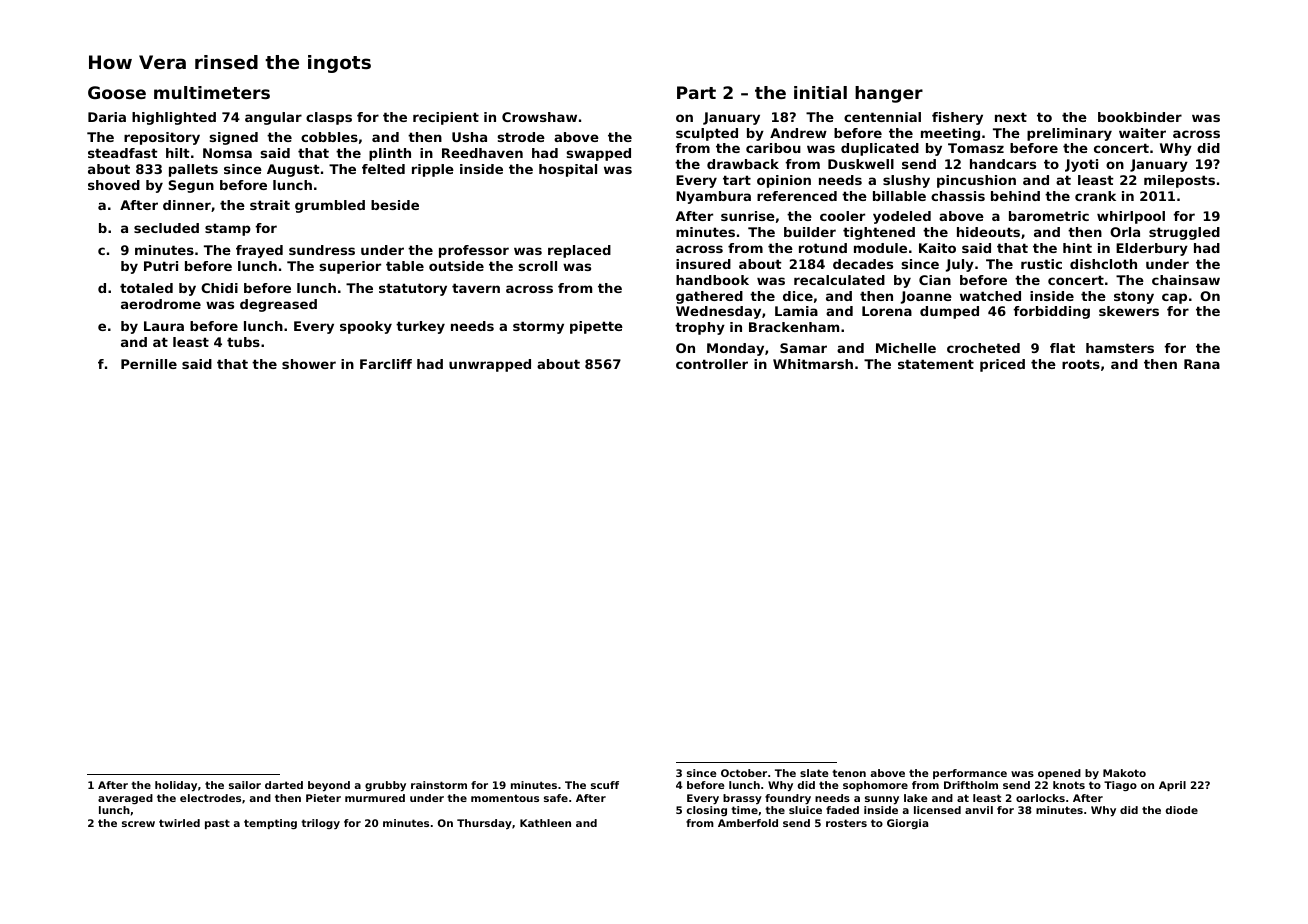  I want to click on unwrapped, so click(490, 365).
